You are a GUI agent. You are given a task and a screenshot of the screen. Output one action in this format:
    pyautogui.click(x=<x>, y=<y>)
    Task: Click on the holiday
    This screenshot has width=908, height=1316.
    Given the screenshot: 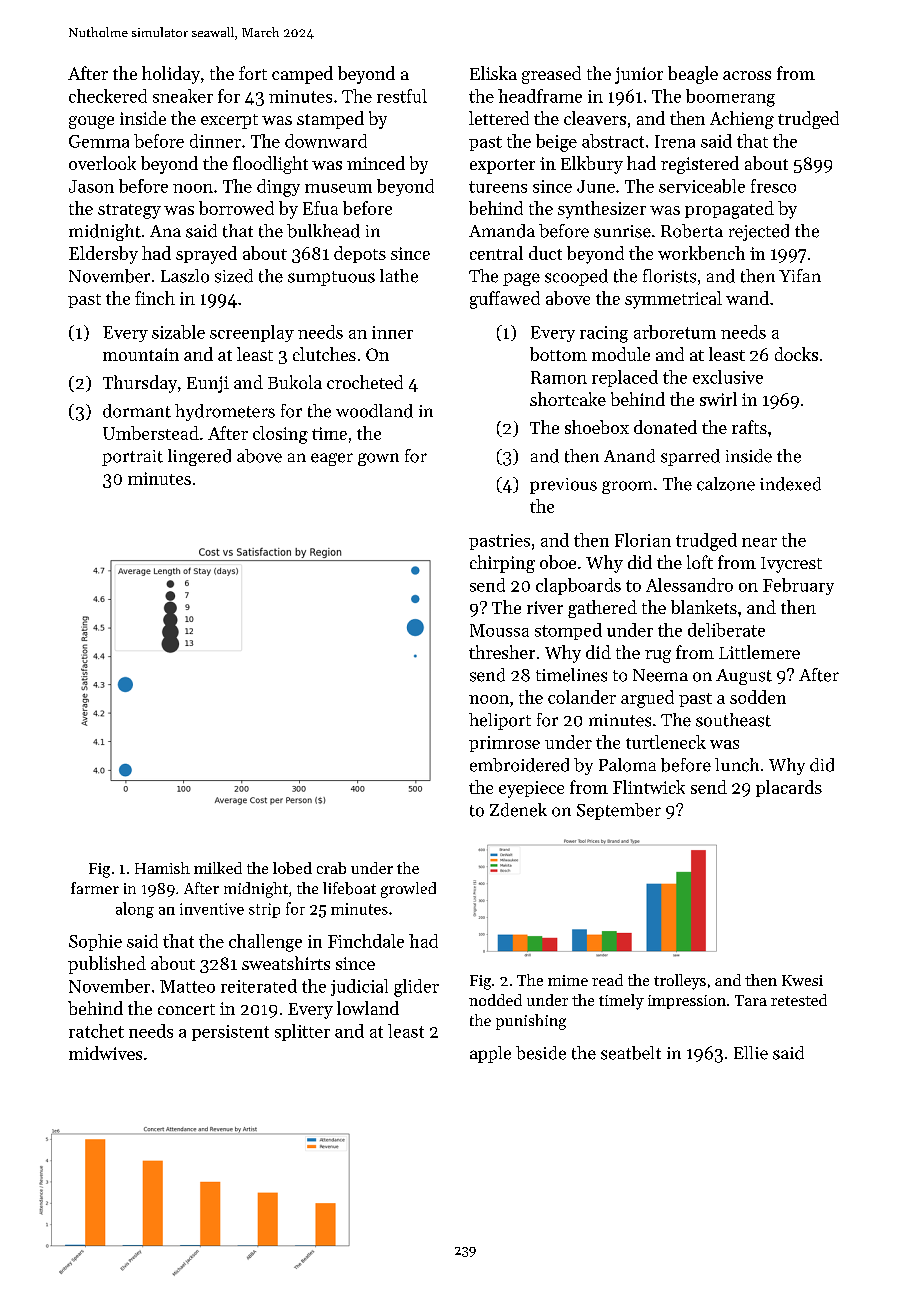 What is the action you would take?
    pyautogui.click(x=171, y=75)
